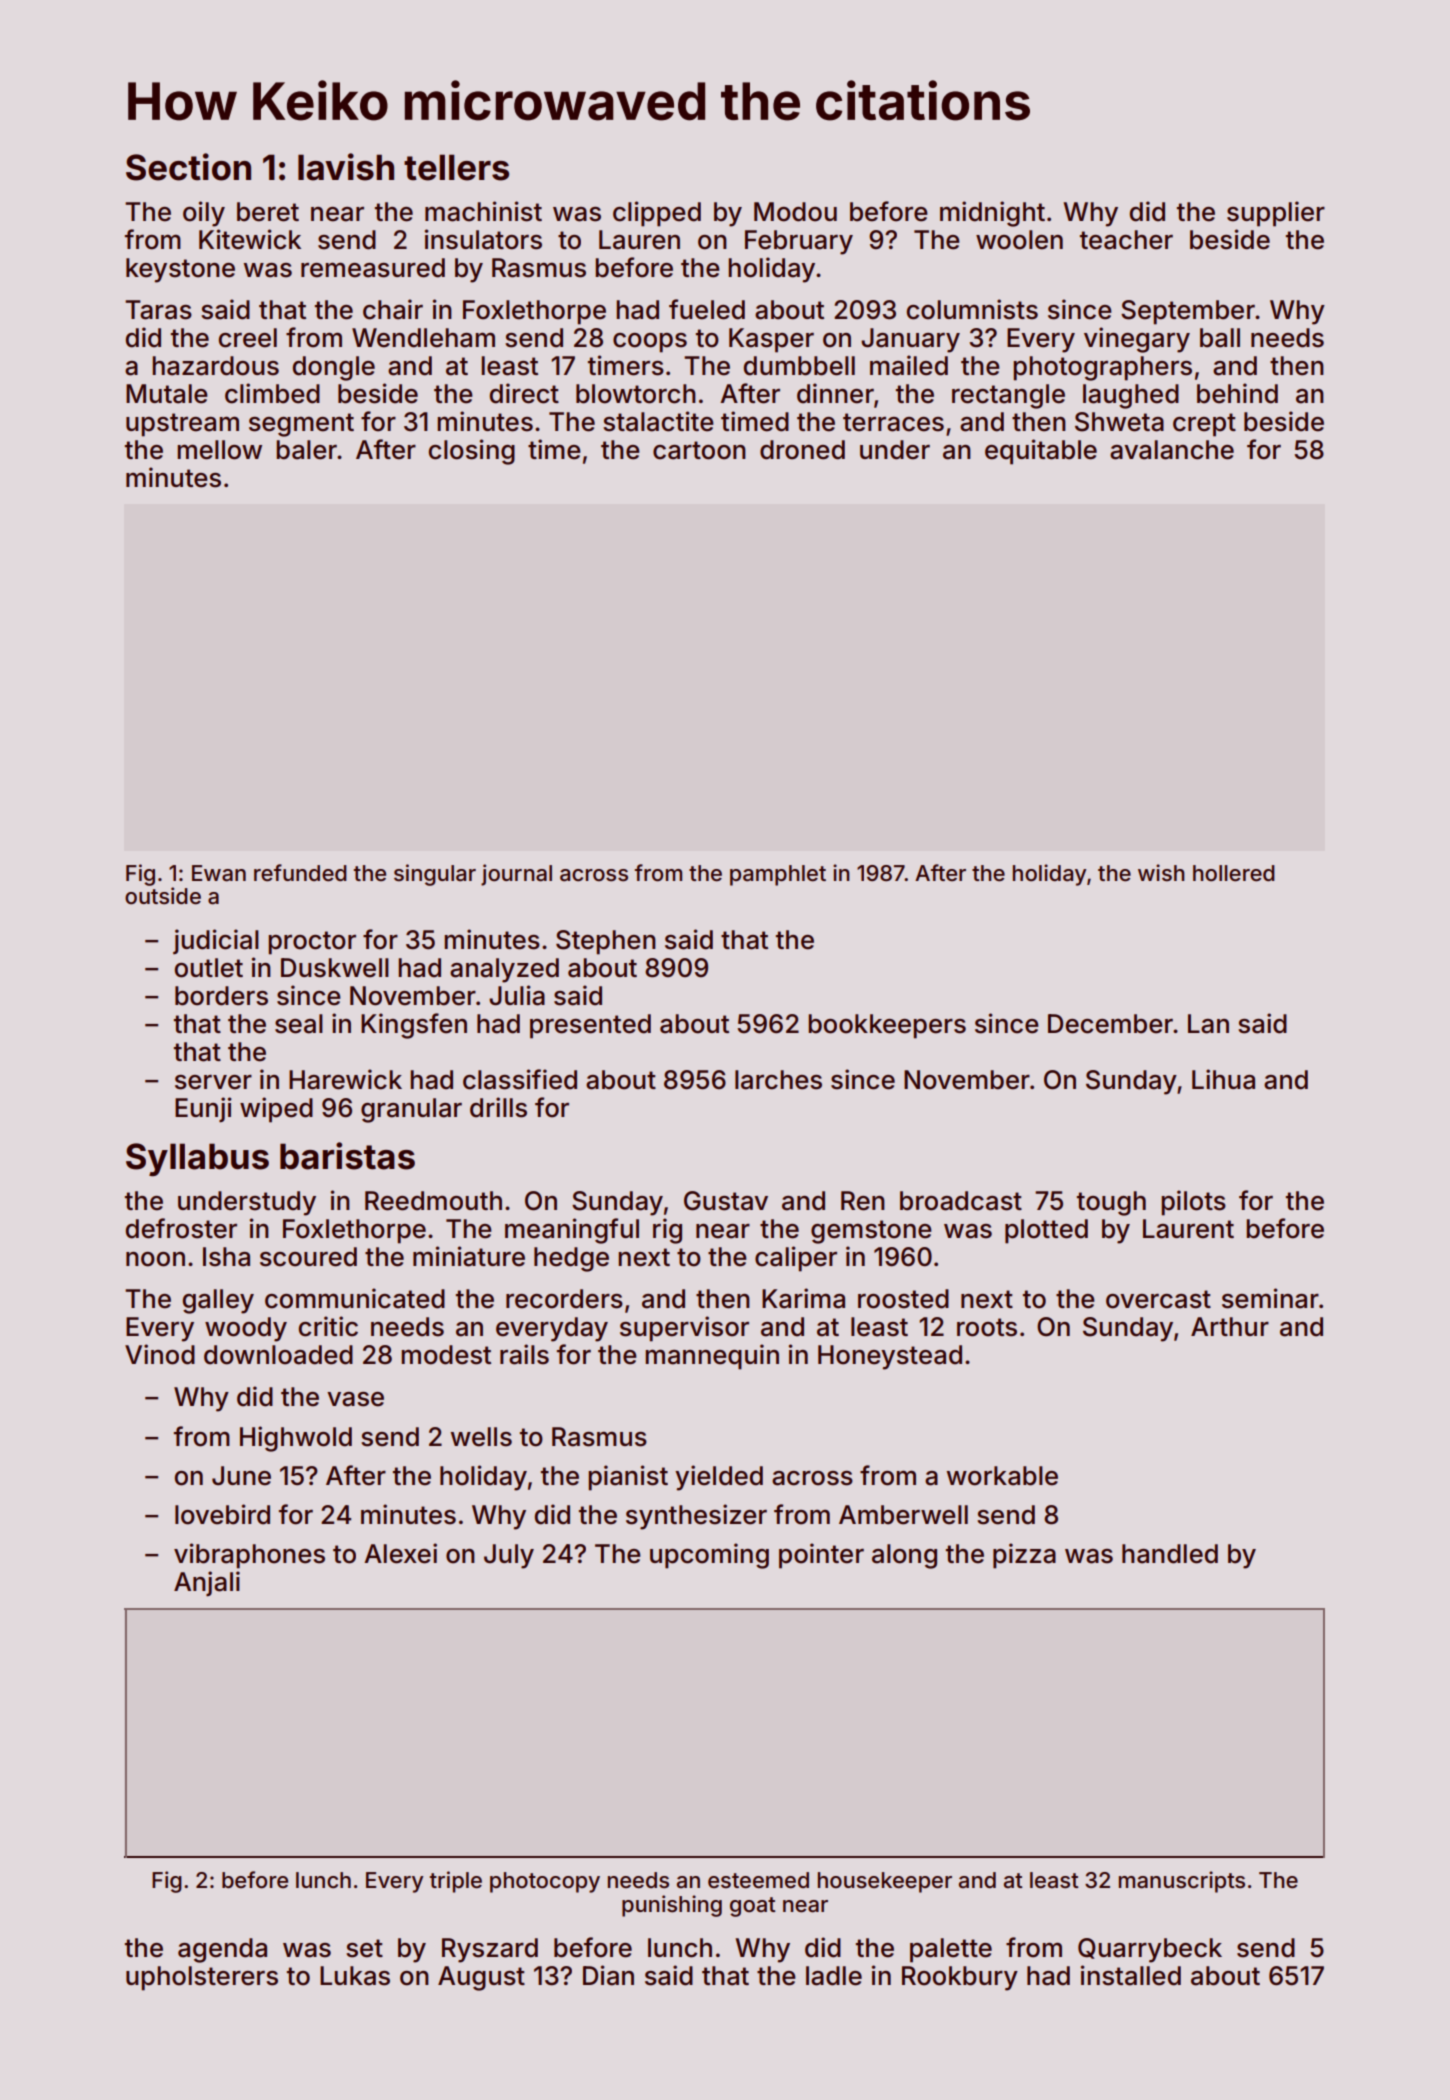  What do you see at coordinates (423, 338) in the page?
I see `Wendleham` at bounding box center [423, 338].
